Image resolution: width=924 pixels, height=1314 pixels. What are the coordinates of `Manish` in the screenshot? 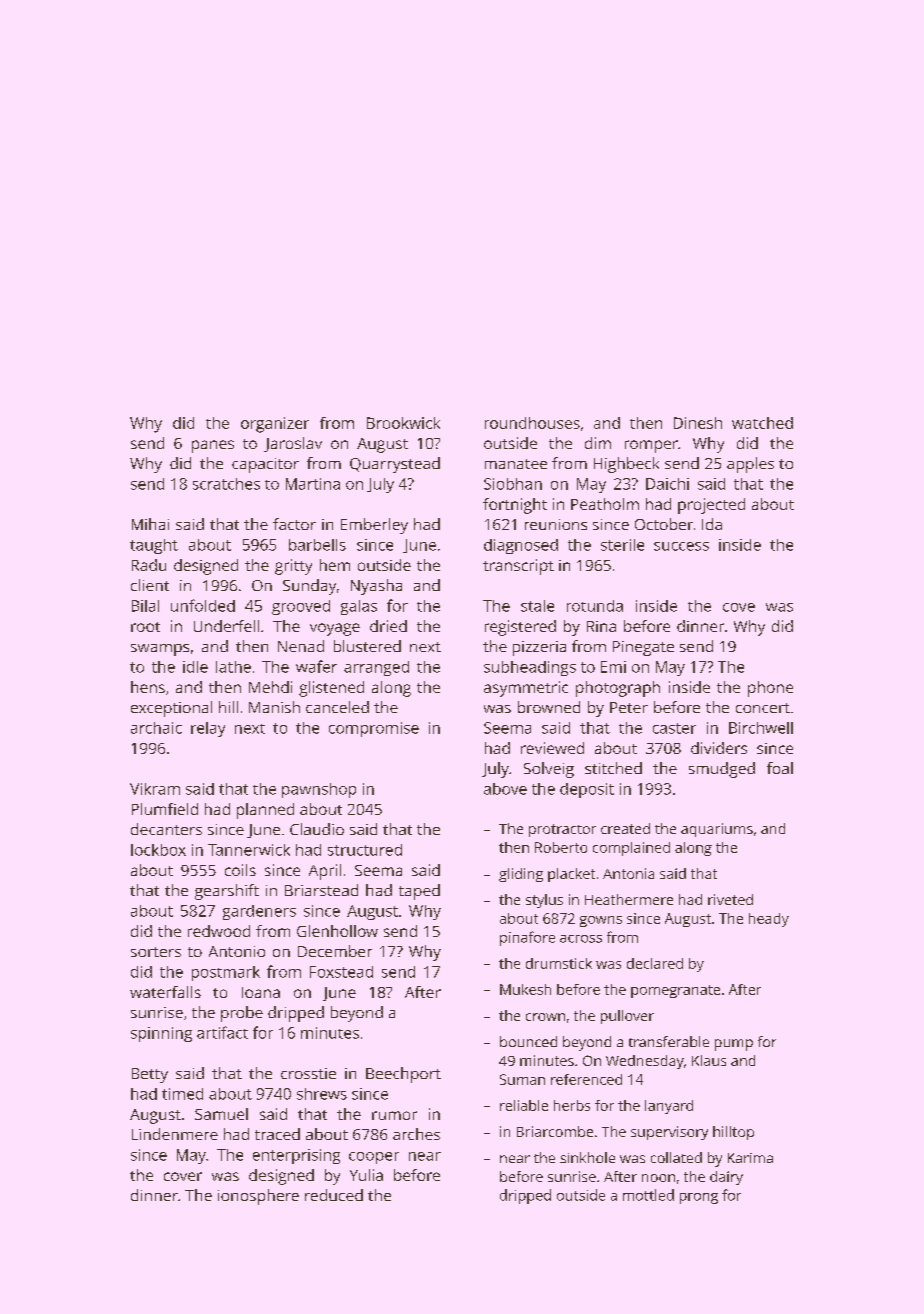 It's located at (274, 707).
